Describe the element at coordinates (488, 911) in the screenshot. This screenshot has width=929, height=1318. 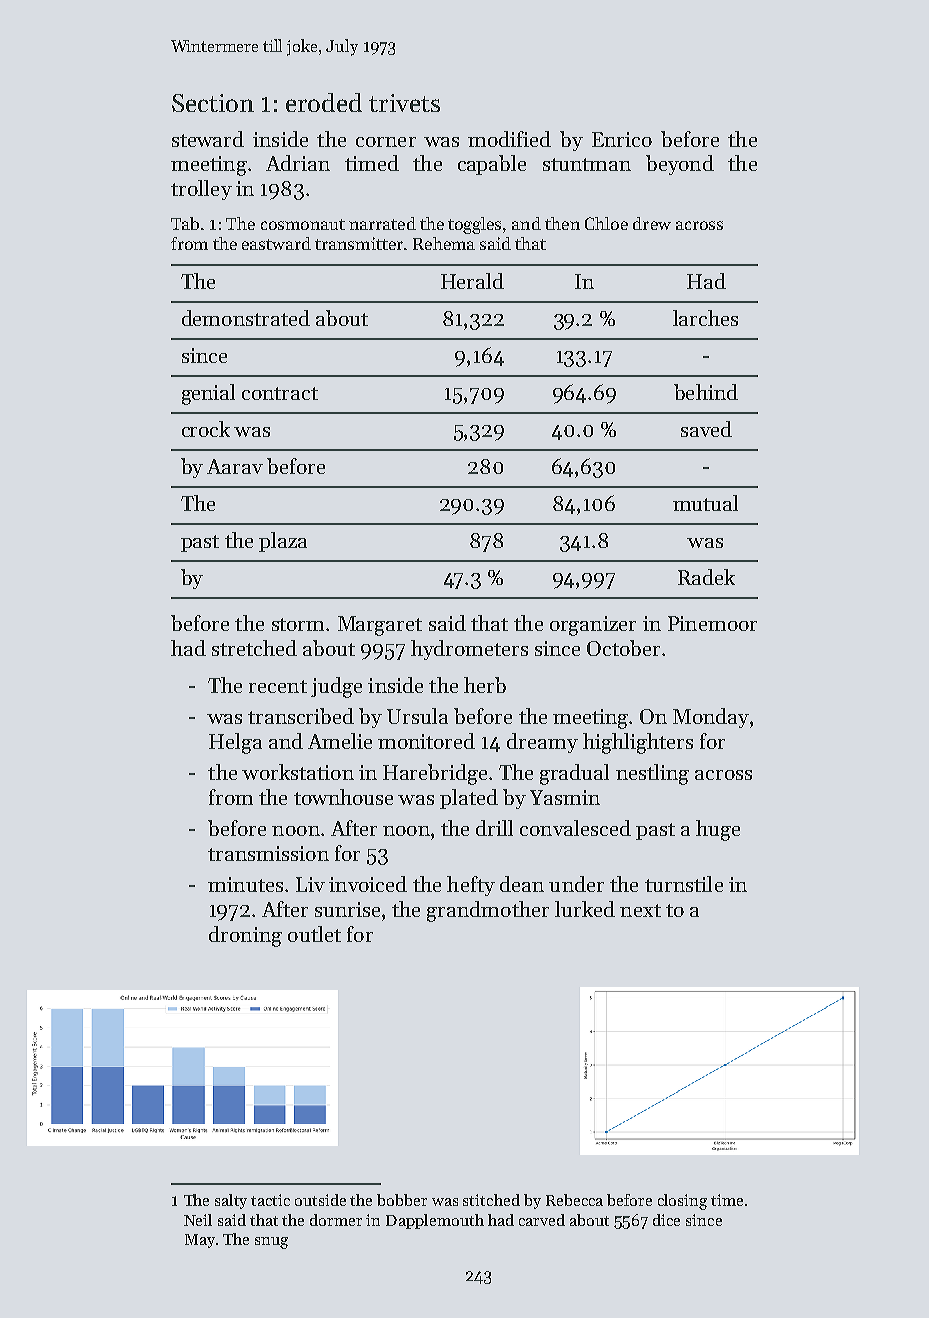
I see `grandmother` at that location.
